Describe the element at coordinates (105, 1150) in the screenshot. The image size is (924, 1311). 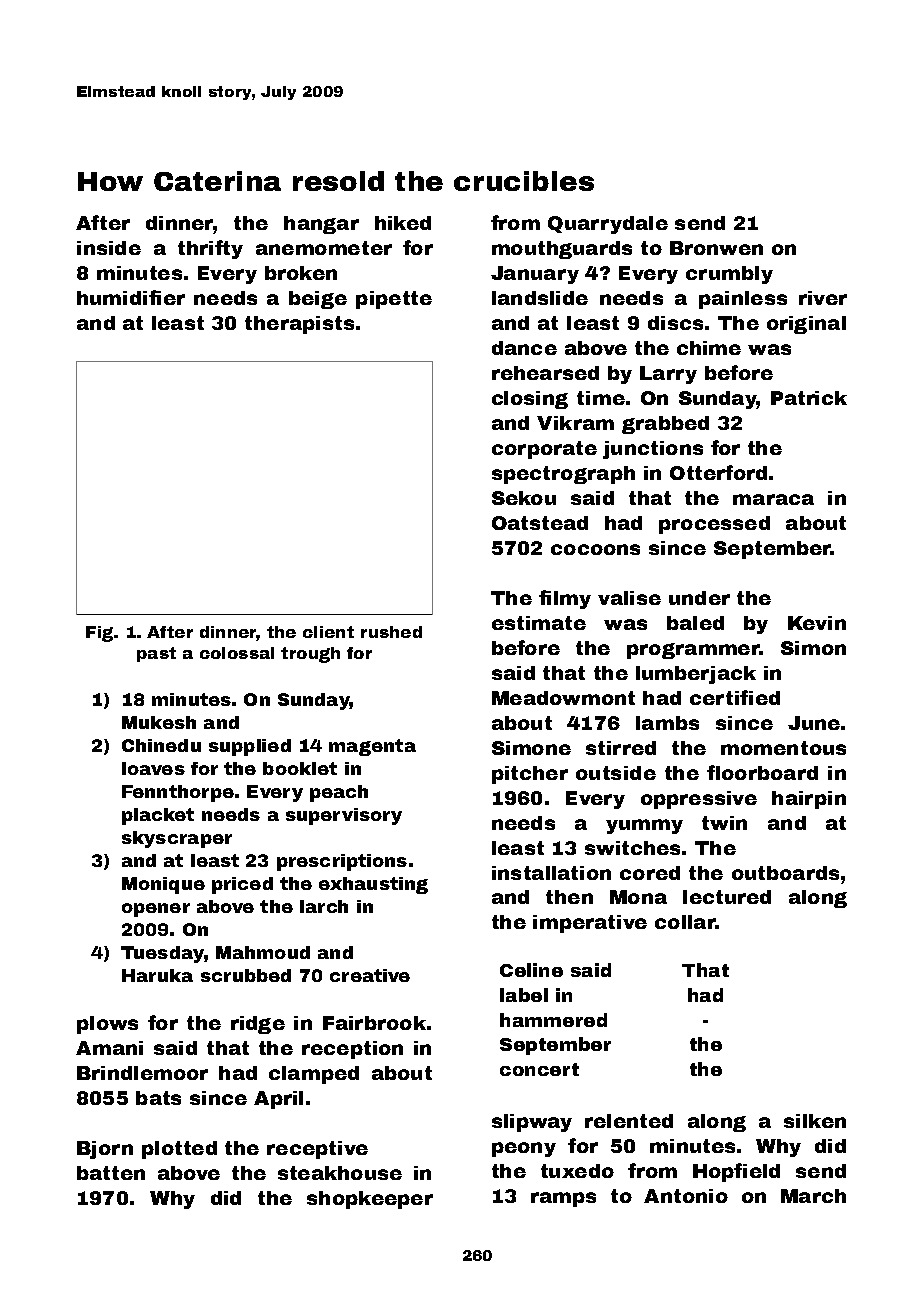
I see `Bjorn` at that location.
